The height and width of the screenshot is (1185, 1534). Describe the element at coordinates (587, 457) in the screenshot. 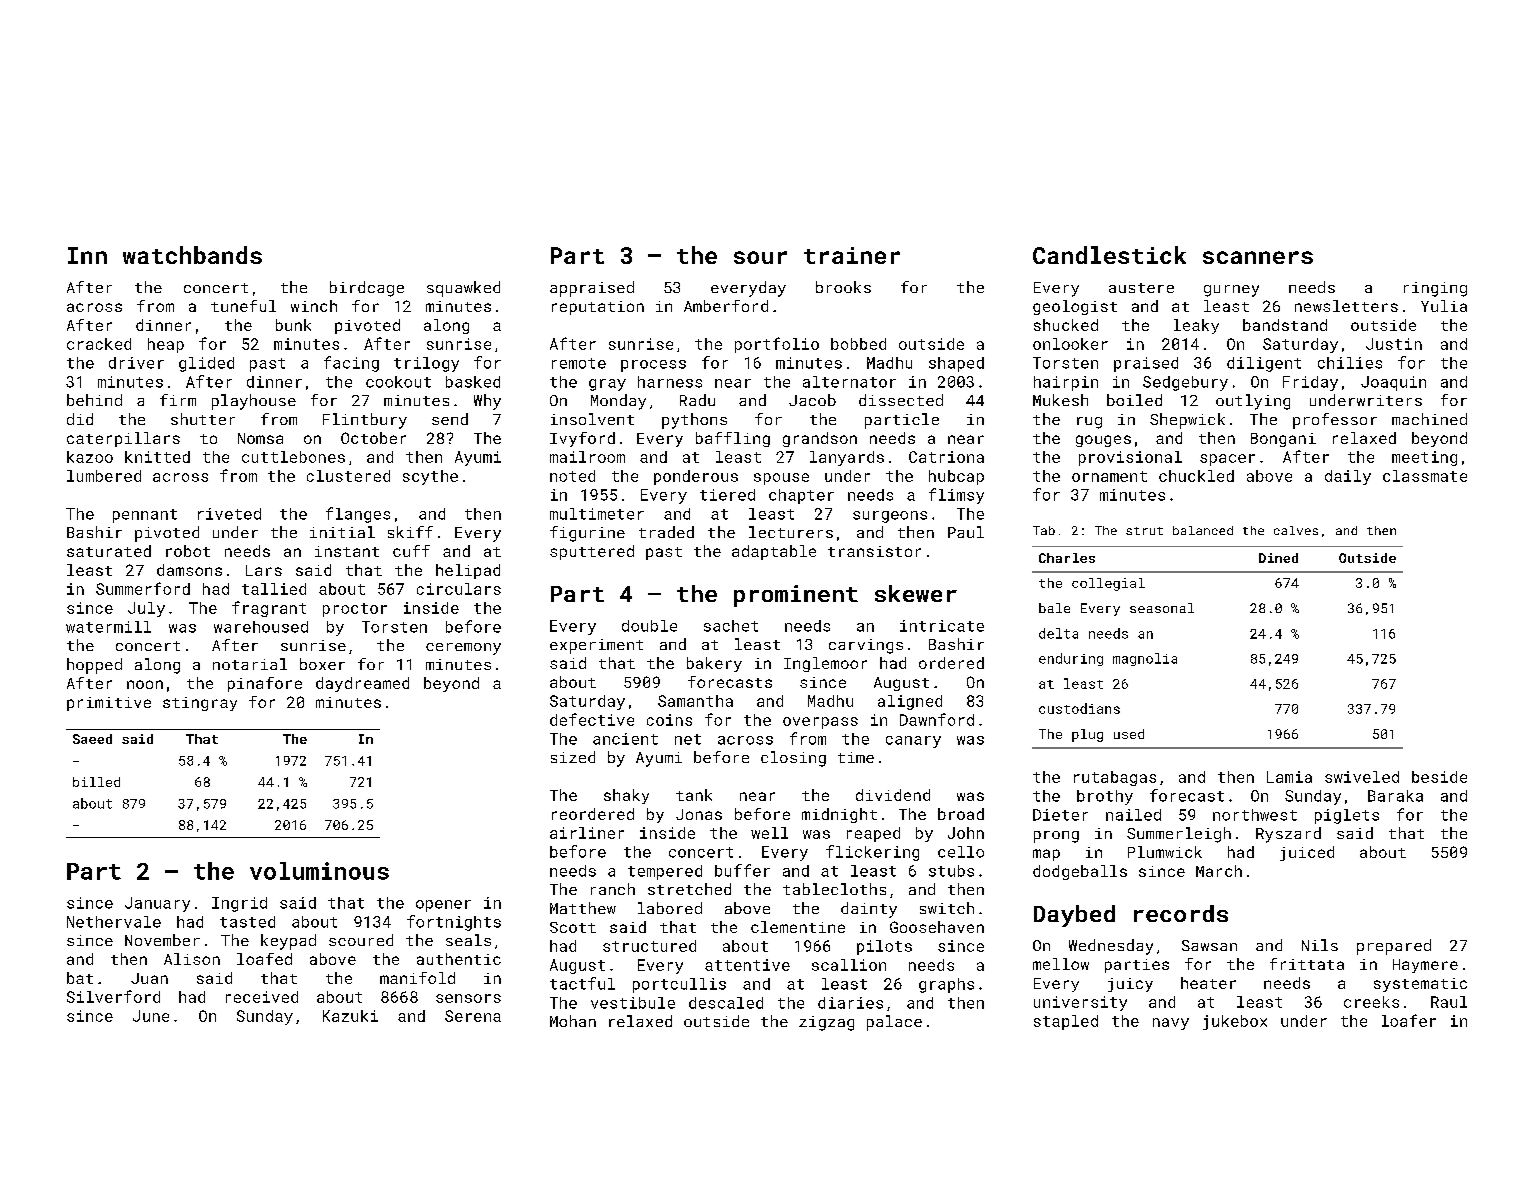

I see `mailroom` at that location.
